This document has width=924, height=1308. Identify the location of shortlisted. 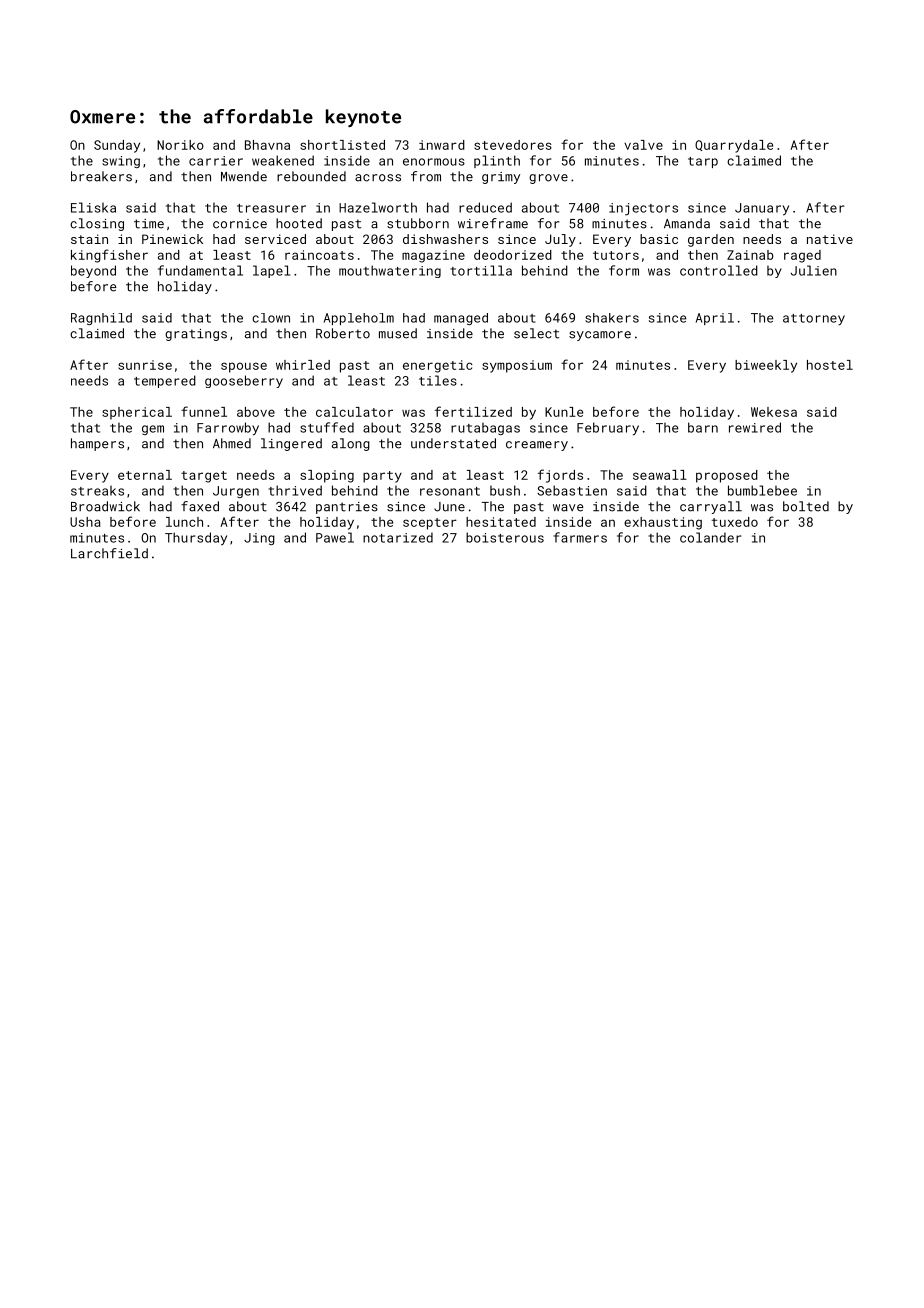
(342, 145).
